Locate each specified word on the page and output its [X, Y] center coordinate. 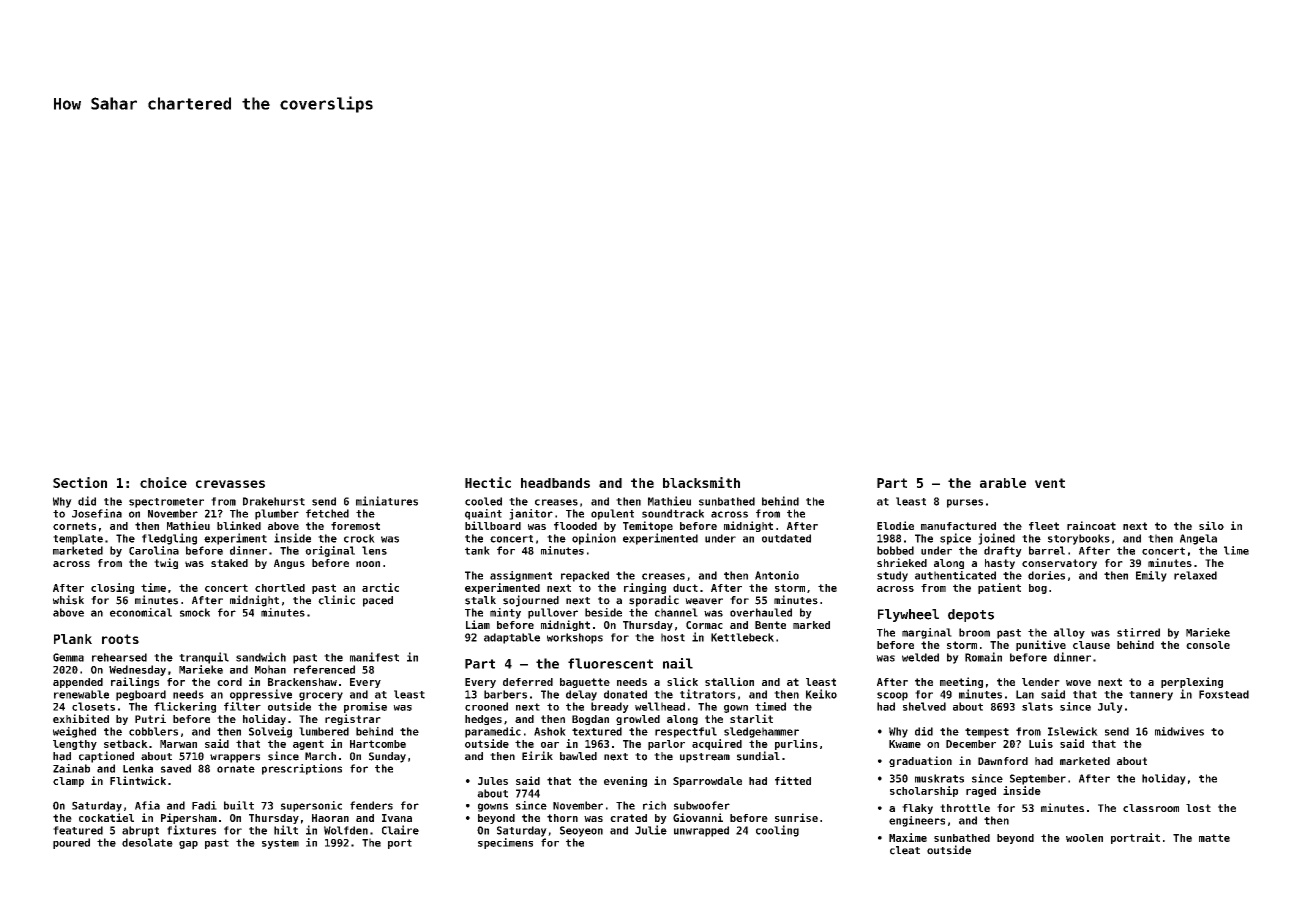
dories [1046, 575]
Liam [478, 624]
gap [188, 845]
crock [359, 538]
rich [654, 805]
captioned [106, 757]
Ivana [397, 818]
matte [1214, 838]
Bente [770, 625]
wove [1078, 683]
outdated [786, 538]
